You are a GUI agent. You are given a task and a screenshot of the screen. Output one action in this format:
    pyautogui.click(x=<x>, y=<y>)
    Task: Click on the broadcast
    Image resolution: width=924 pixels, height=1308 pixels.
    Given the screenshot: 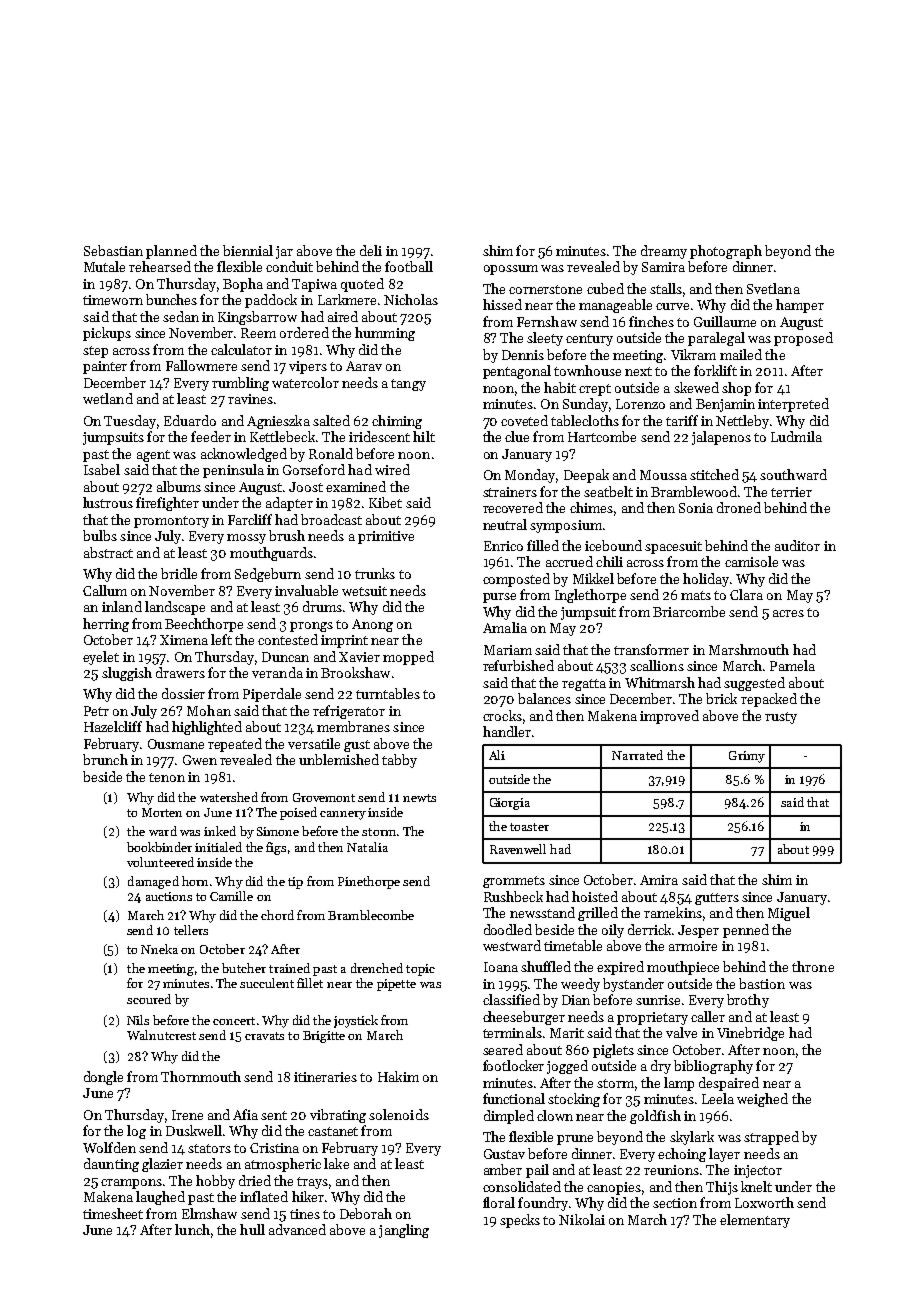 What is the action you would take?
    pyautogui.click(x=331, y=519)
